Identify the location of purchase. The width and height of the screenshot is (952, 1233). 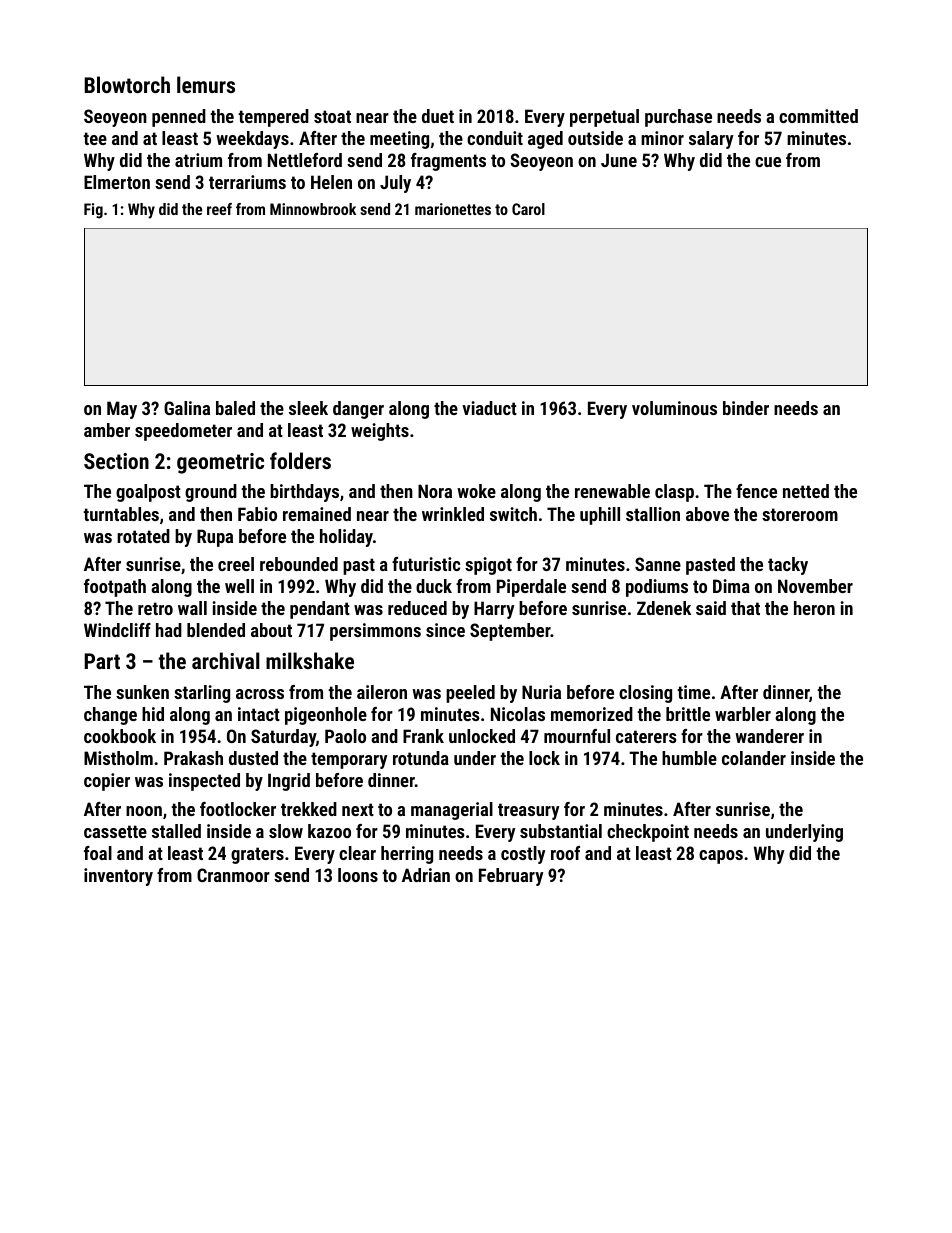
(678, 118).
